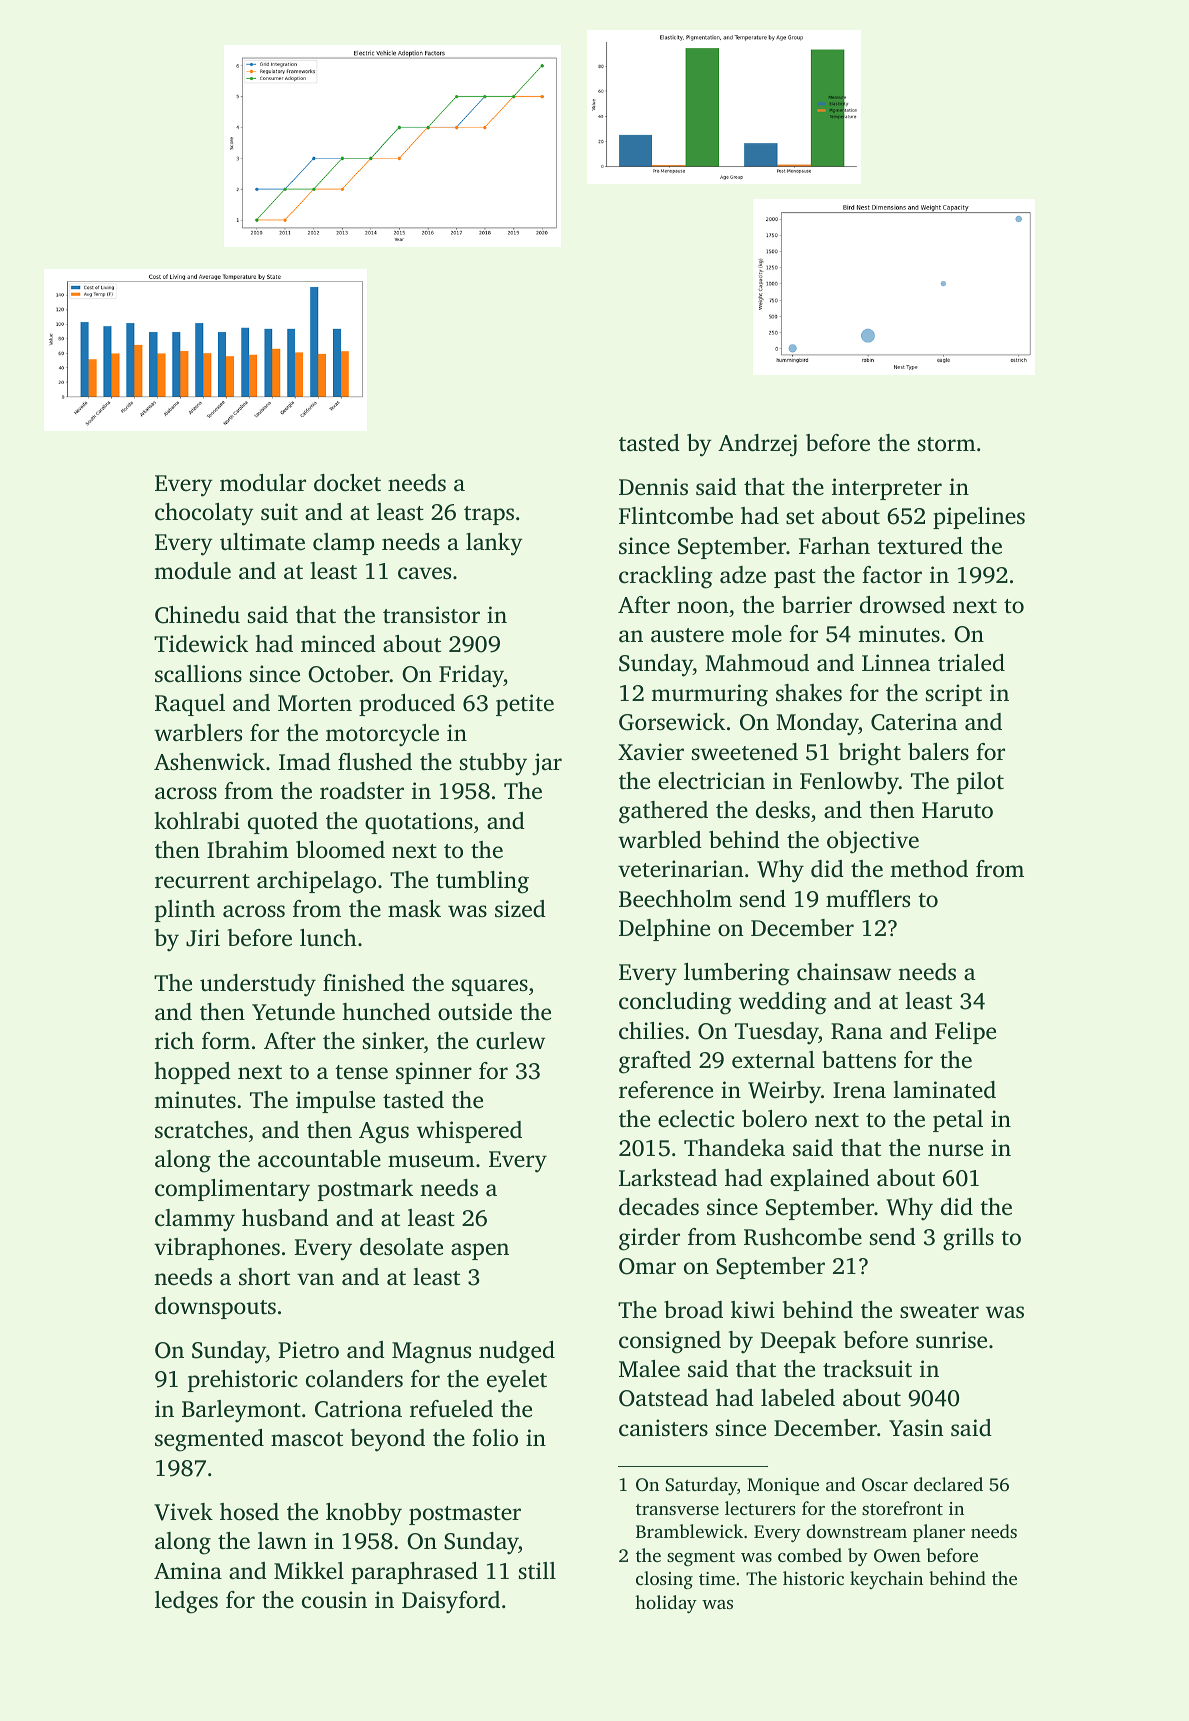 The height and width of the screenshot is (1721, 1189). What do you see at coordinates (968, 1239) in the screenshot?
I see `grills` at bounding box center [968, 1239].
